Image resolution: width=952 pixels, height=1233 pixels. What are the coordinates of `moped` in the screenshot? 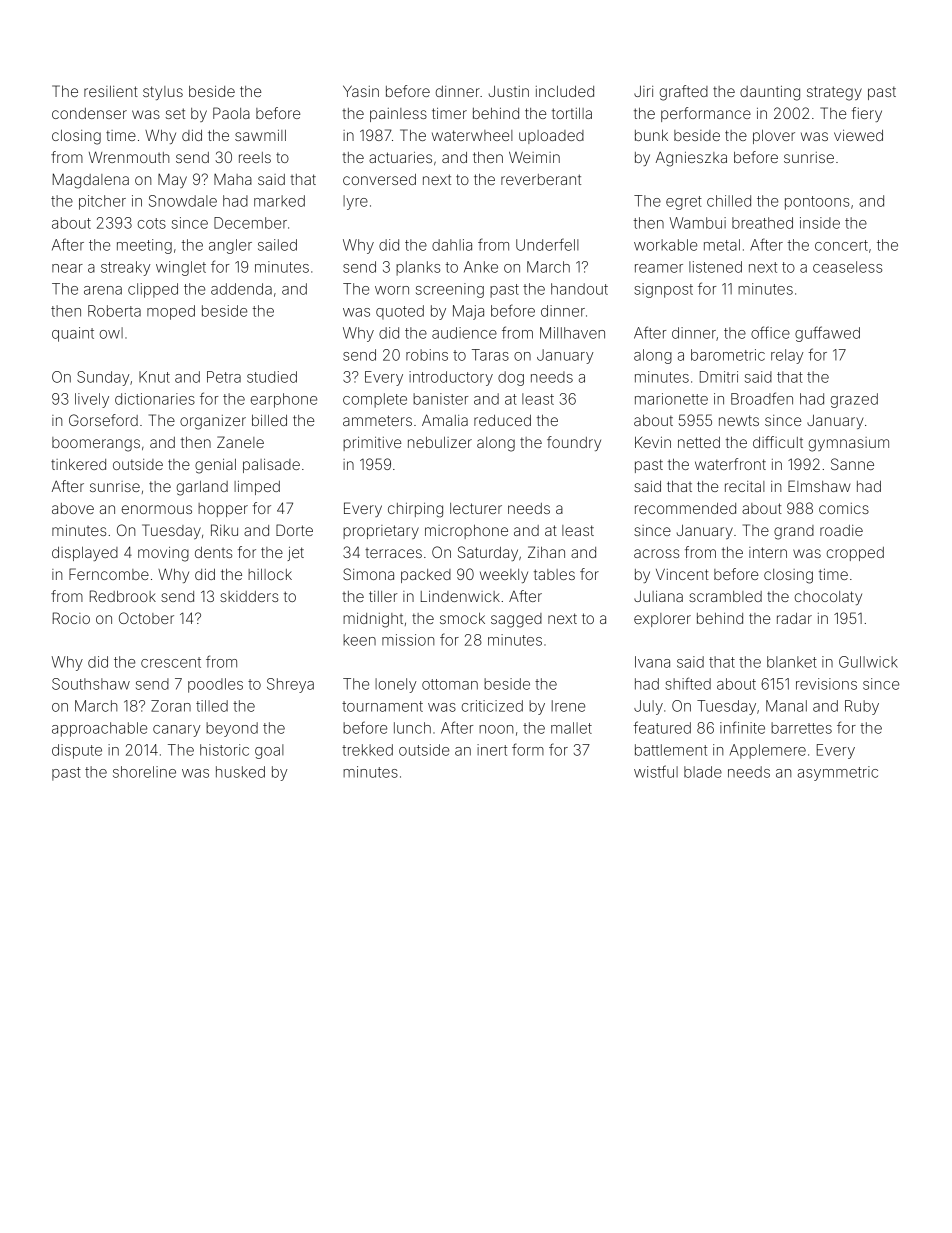 It's located at (171, 312).
